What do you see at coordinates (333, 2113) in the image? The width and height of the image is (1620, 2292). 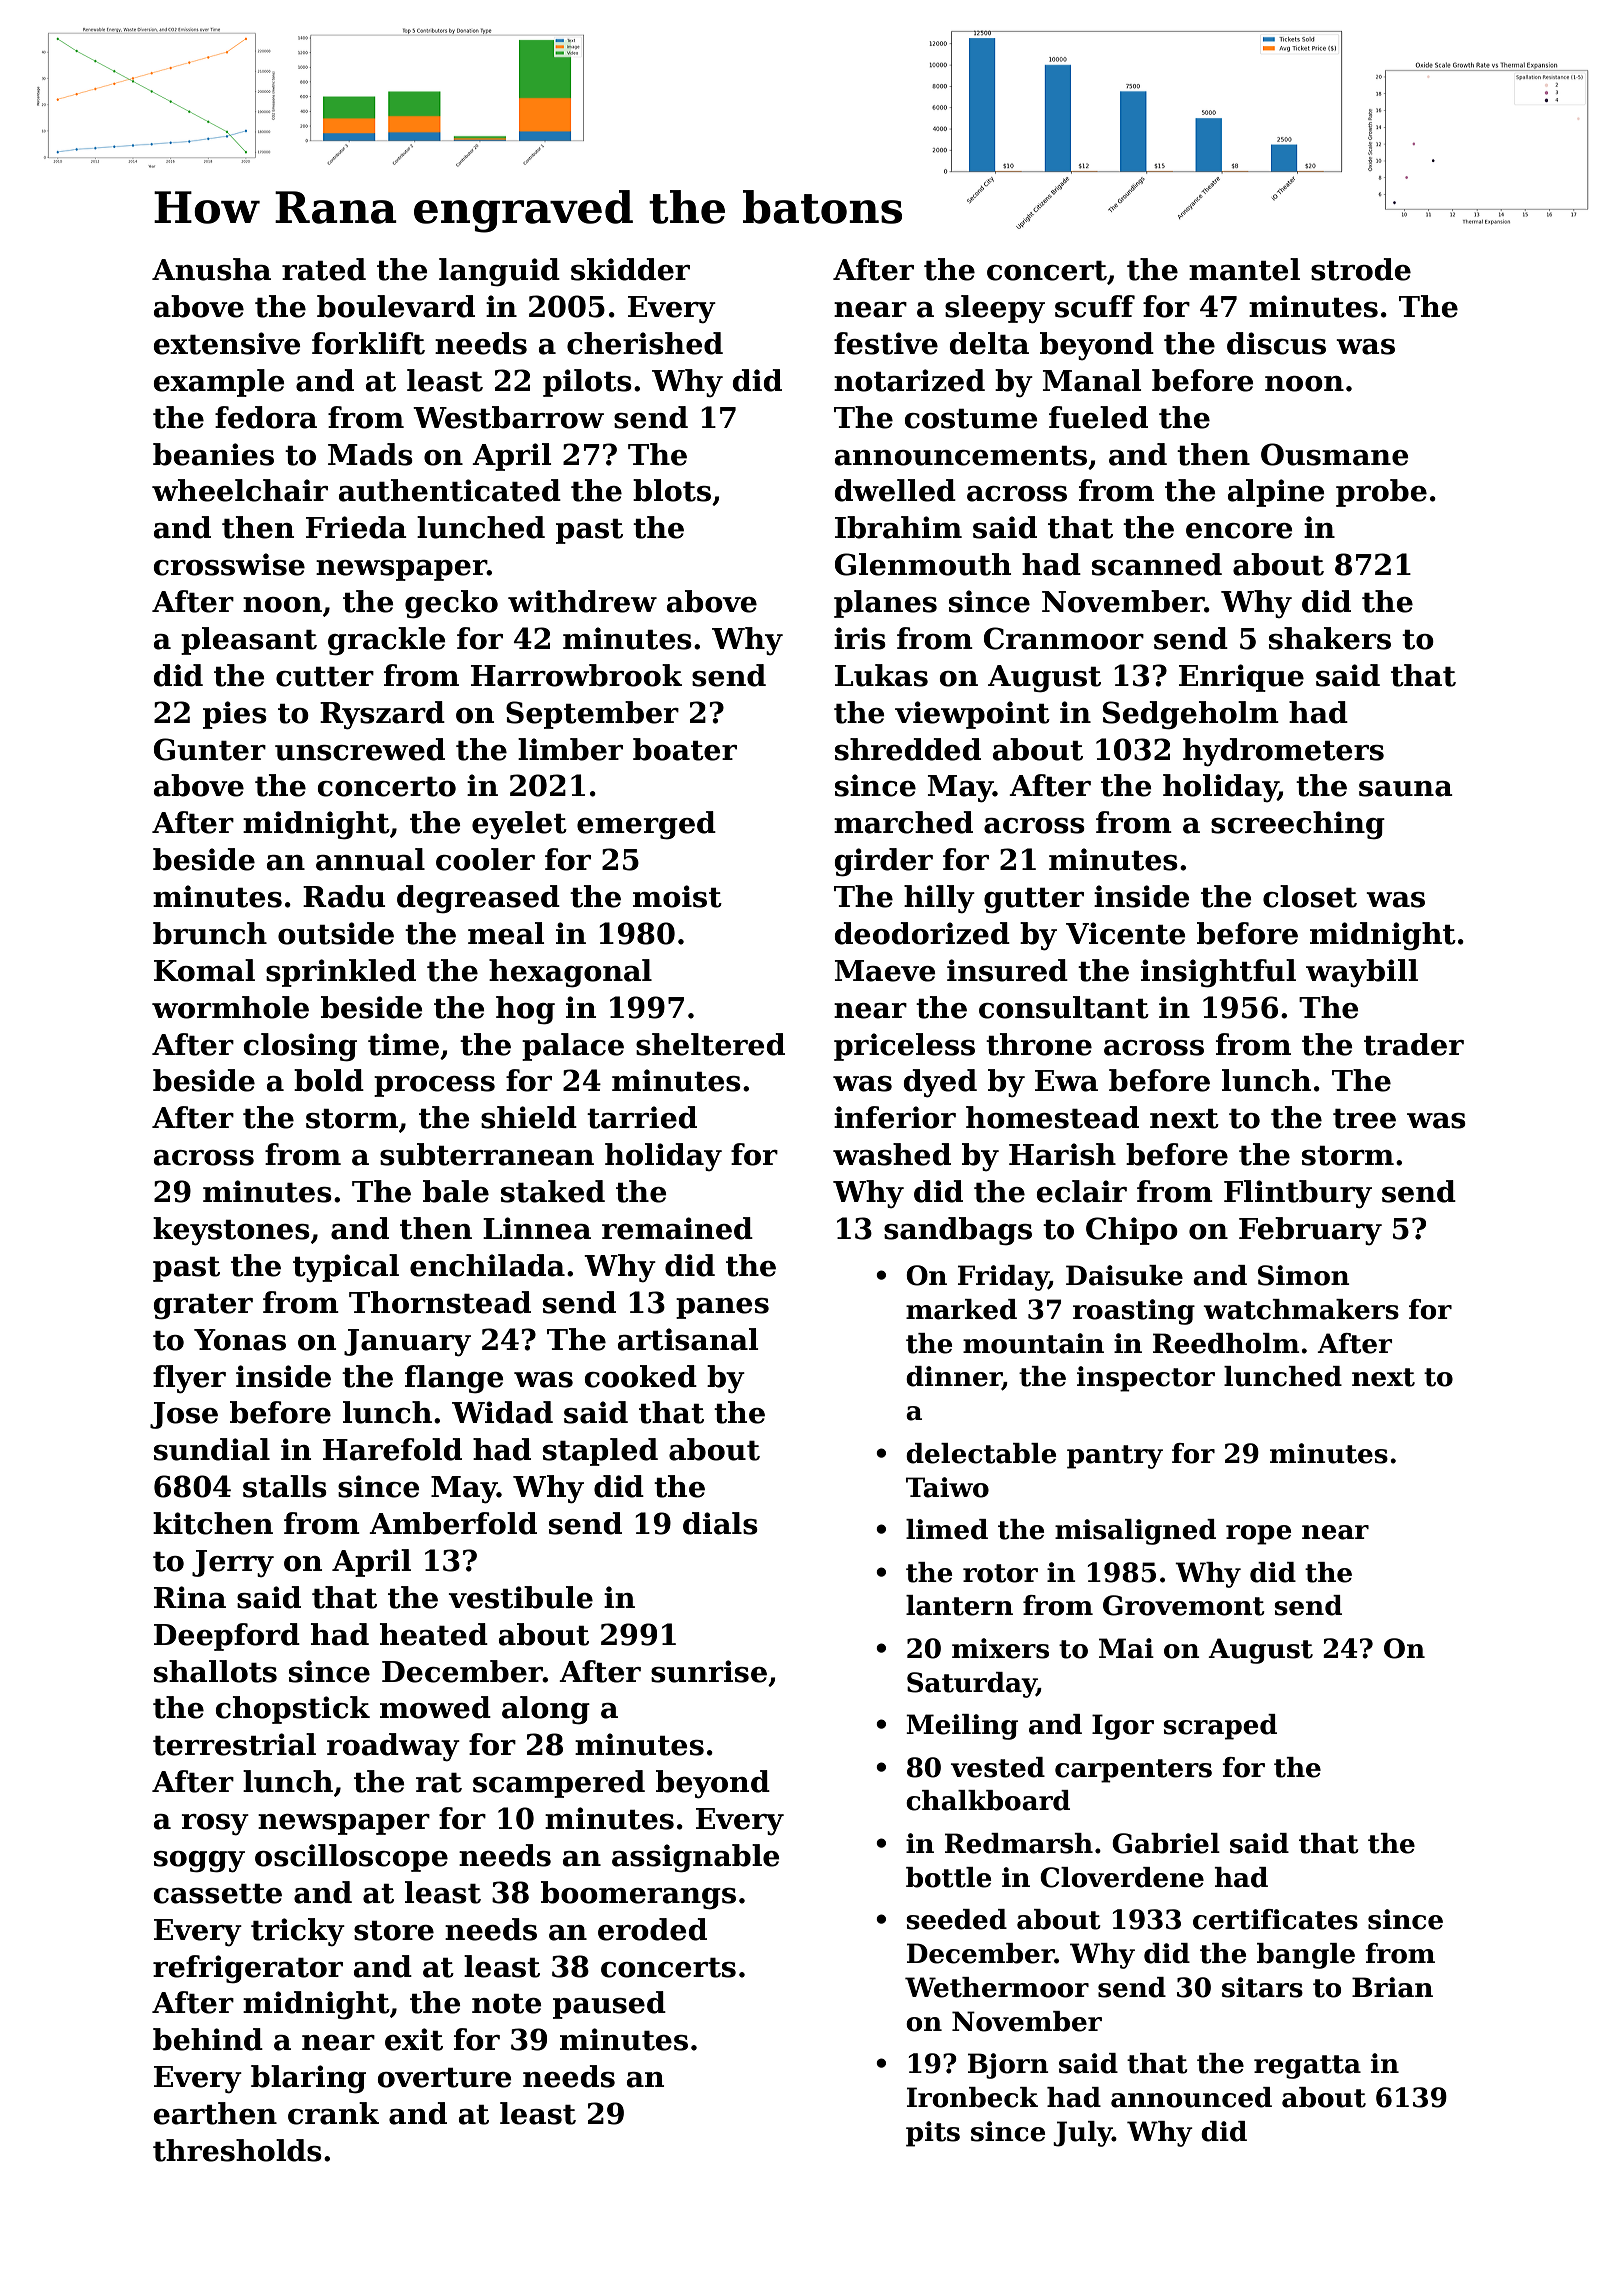 I see `crank` at bounding box center [333, 2113].
